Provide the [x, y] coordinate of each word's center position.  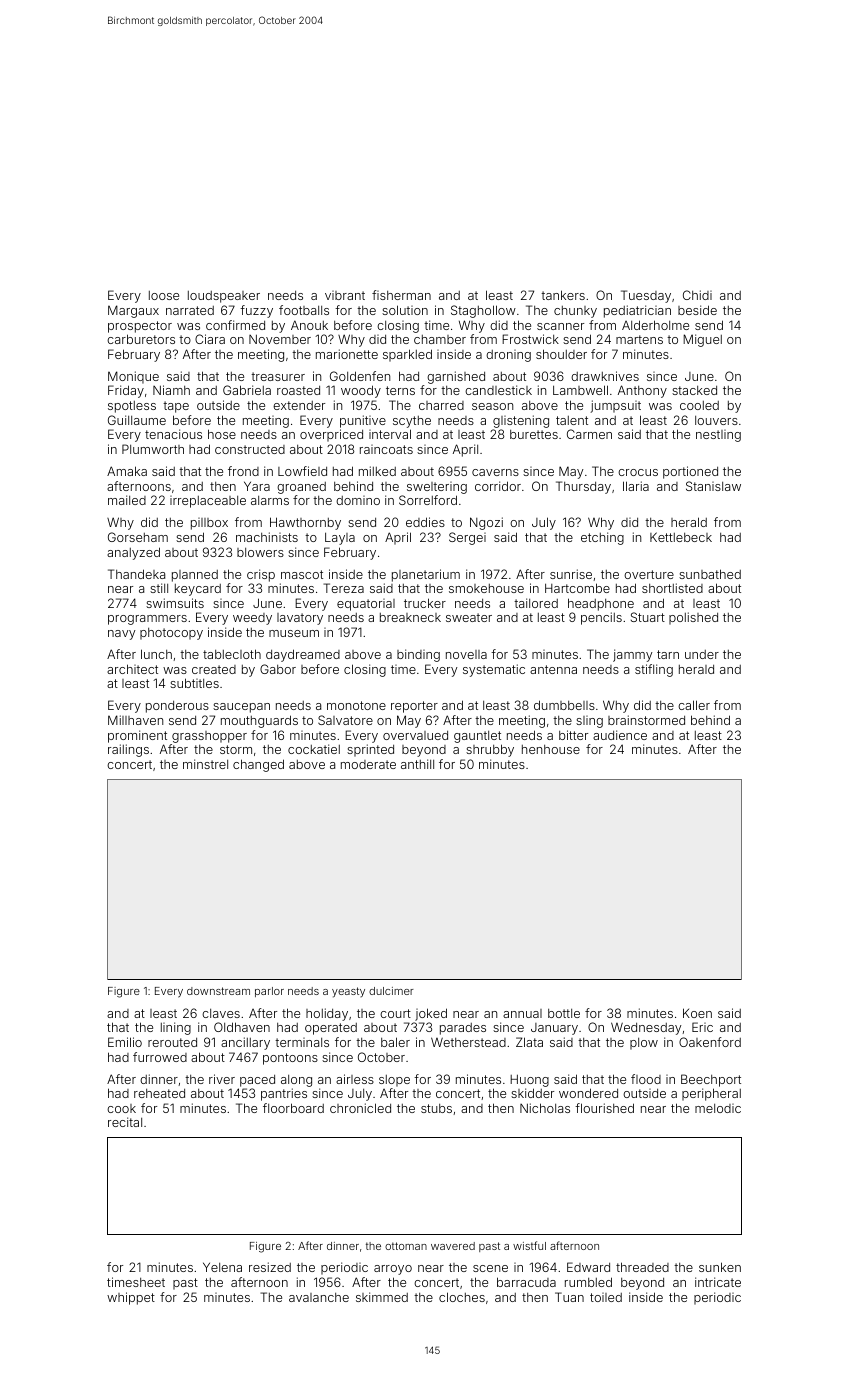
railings [128, 750]
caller [694, 705]
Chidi [697, 295]
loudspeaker [224, 297]
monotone [356, 705]
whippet [131, 1298]
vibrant [345, 295]
